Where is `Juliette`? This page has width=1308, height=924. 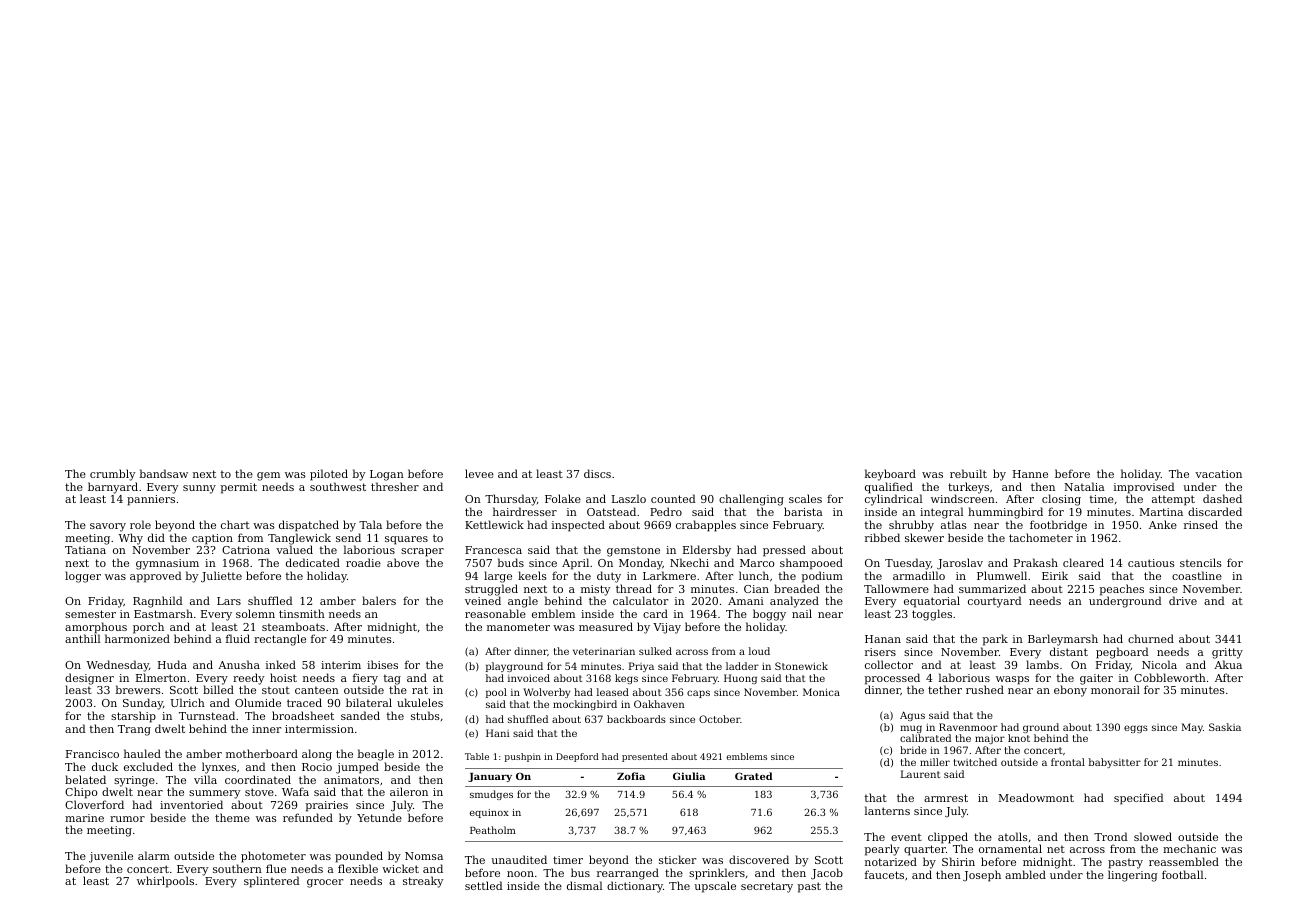
Juliette is located at coordinates (221, 577).
